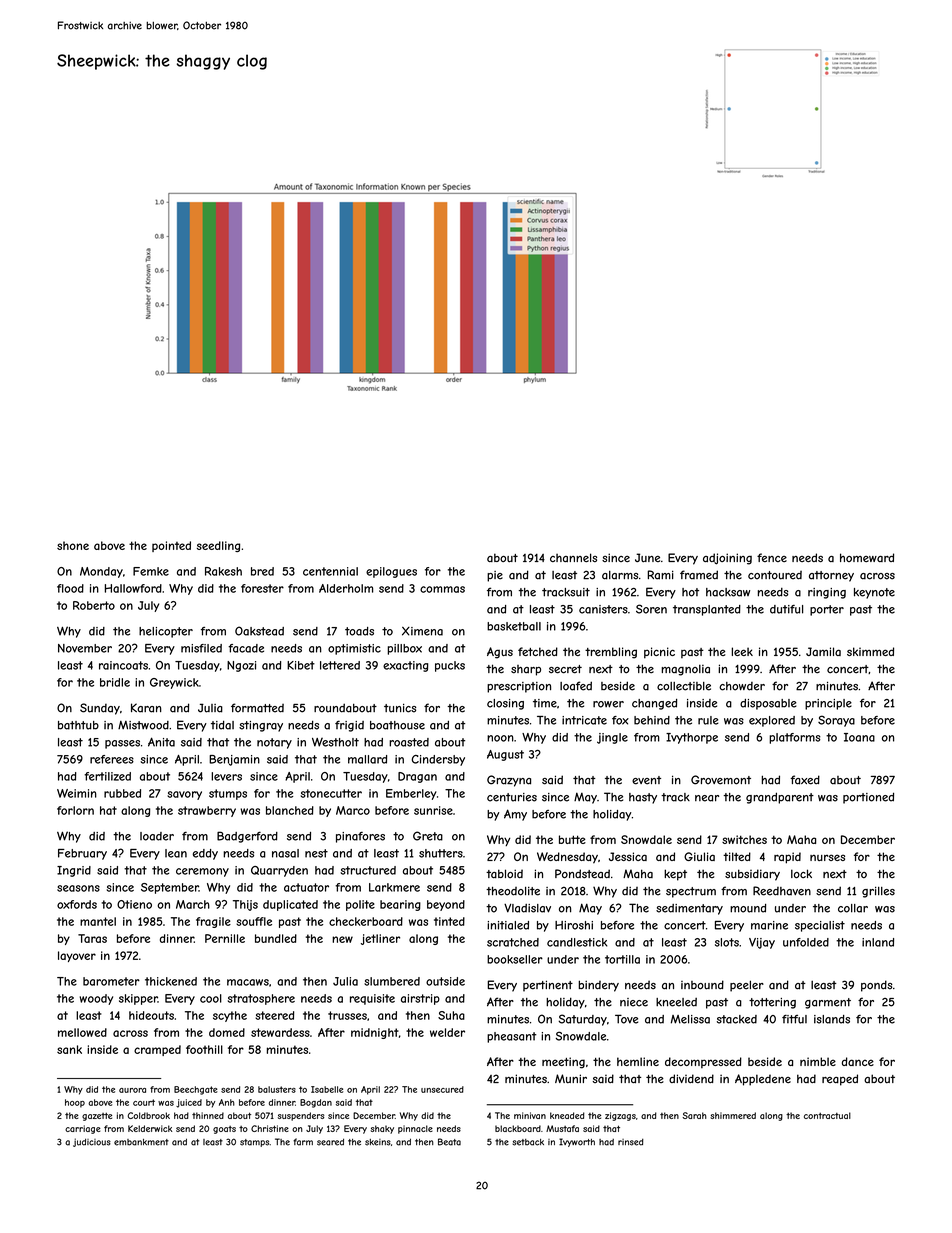  Describe the element at coordinates (391, 572) in the page. I see `epilogues` at that location.
